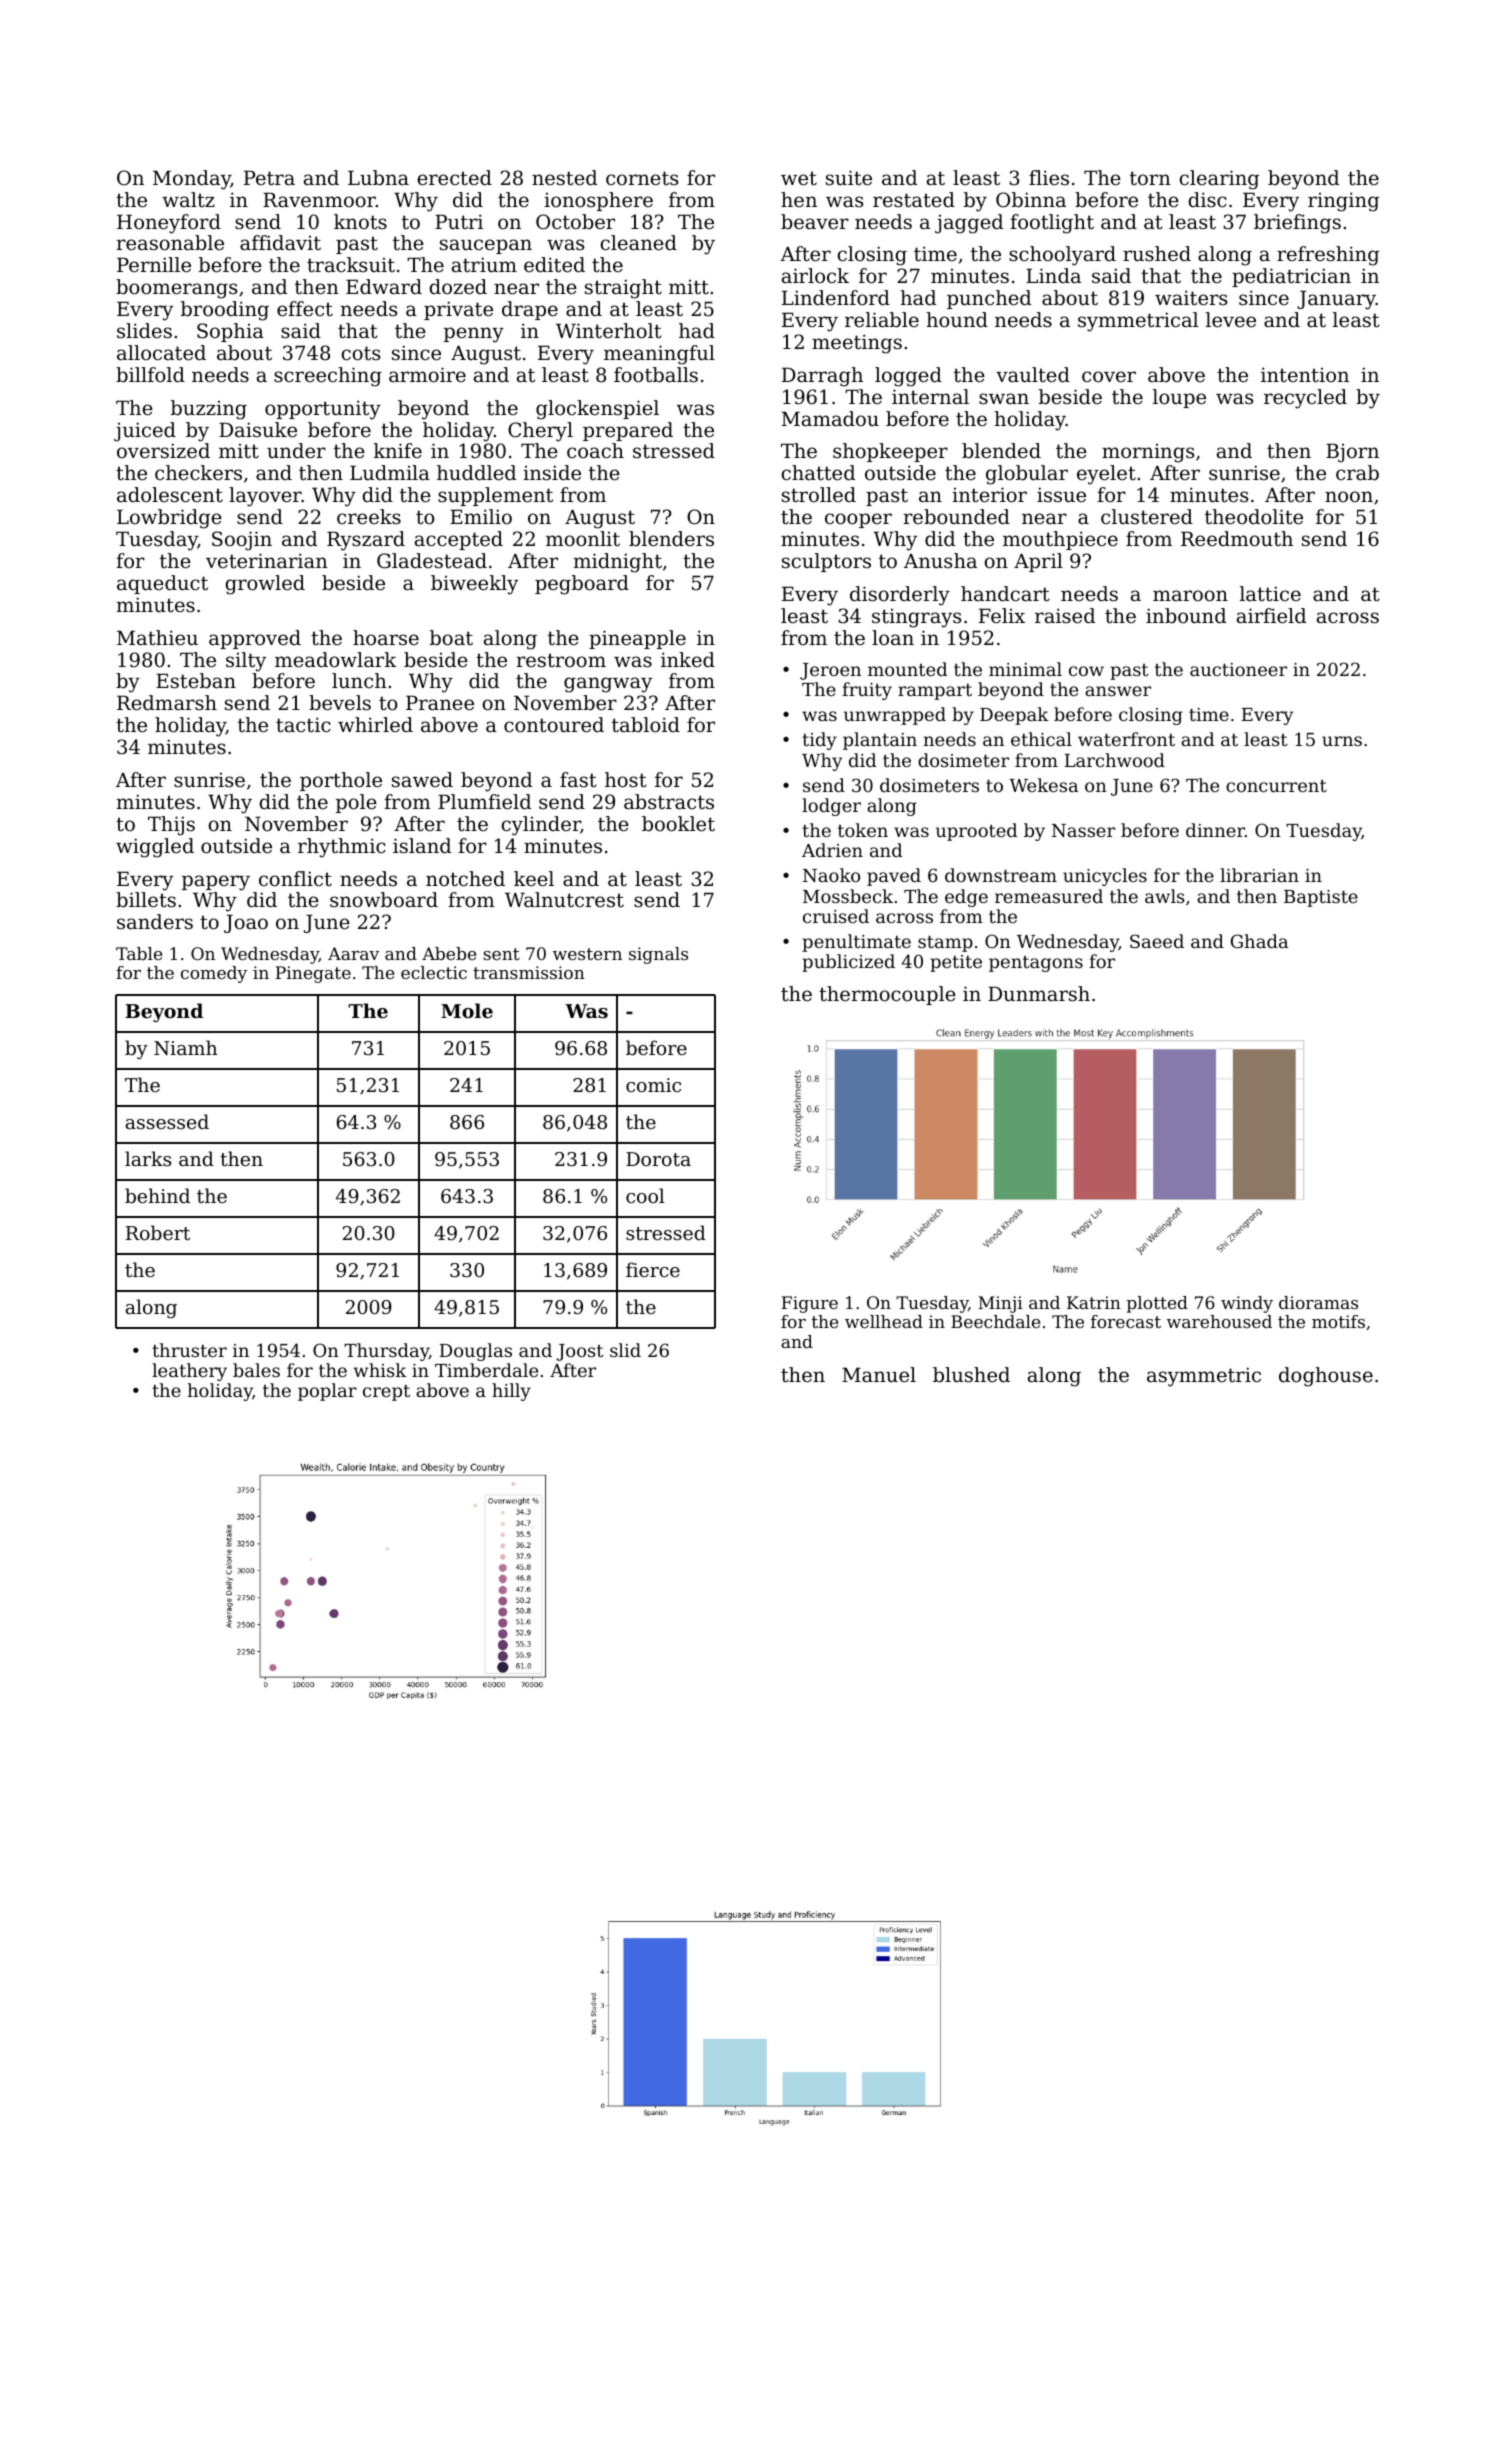  Describe the element at coordinates (158, 1232) in the page. I see `Robert` at that location.
